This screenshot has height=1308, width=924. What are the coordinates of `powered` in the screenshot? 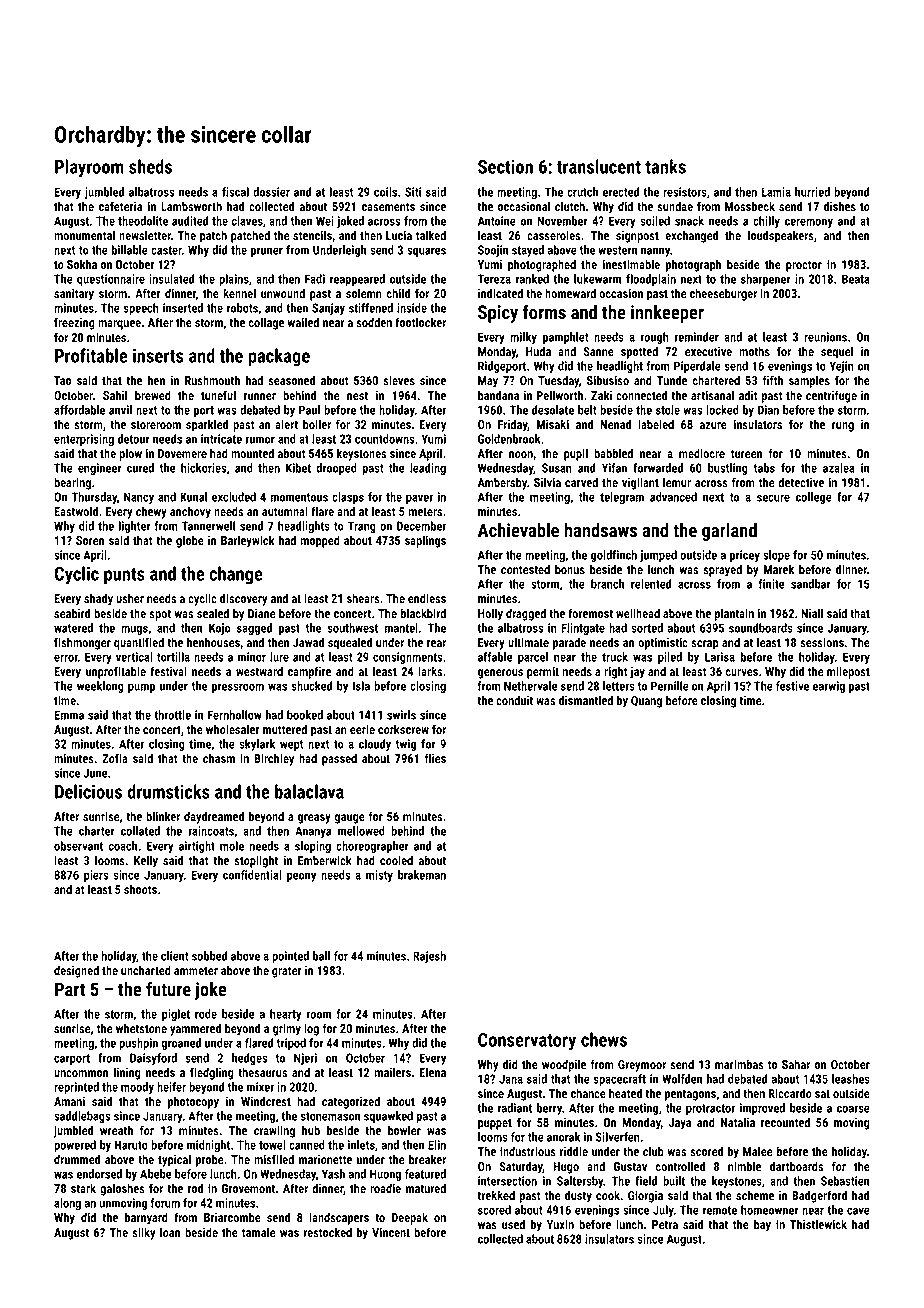 It's located at (75, 1146).
